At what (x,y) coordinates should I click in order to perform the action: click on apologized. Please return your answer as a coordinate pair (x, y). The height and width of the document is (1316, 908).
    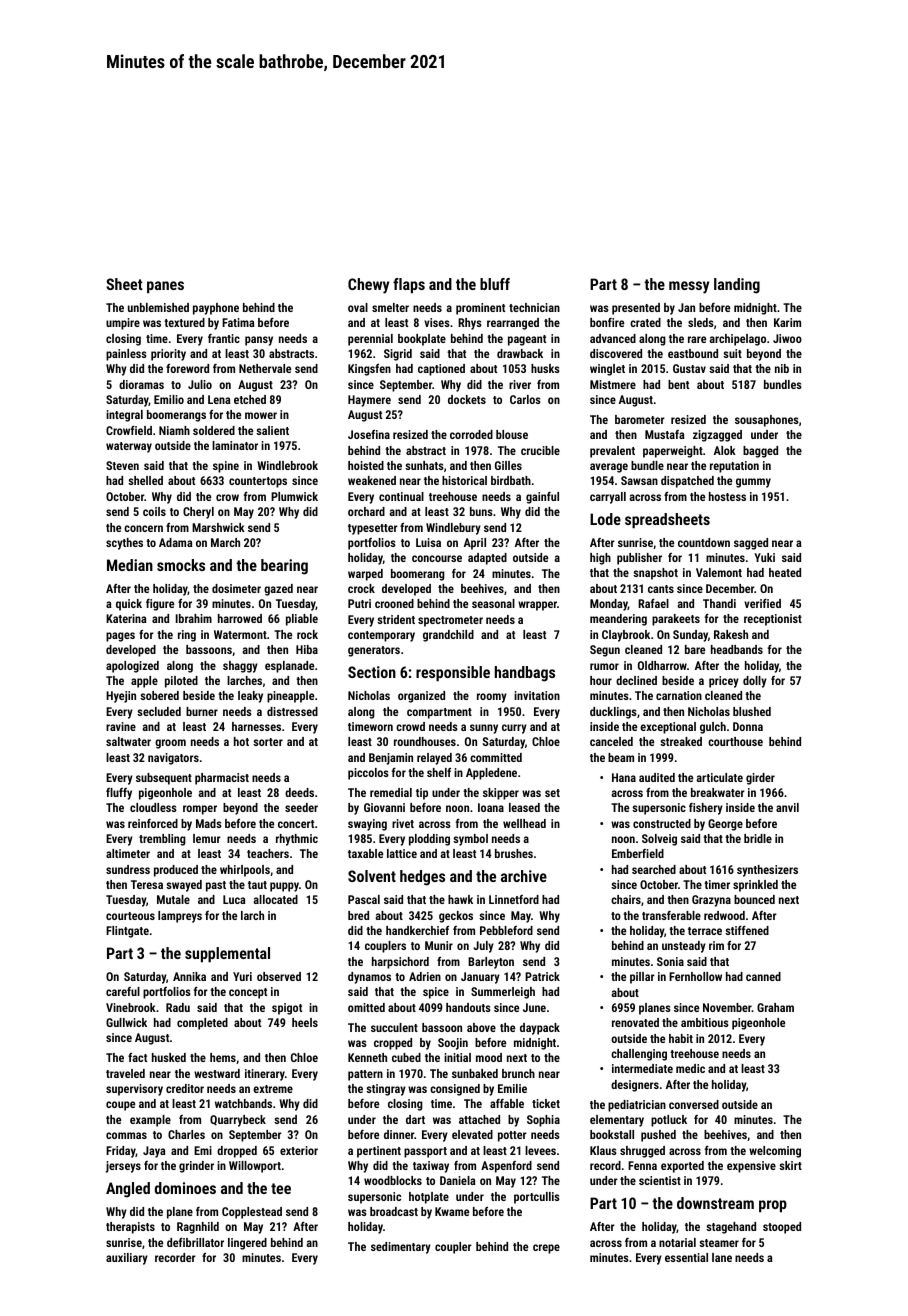
    Looking at the image, I should click on (132, 667).
